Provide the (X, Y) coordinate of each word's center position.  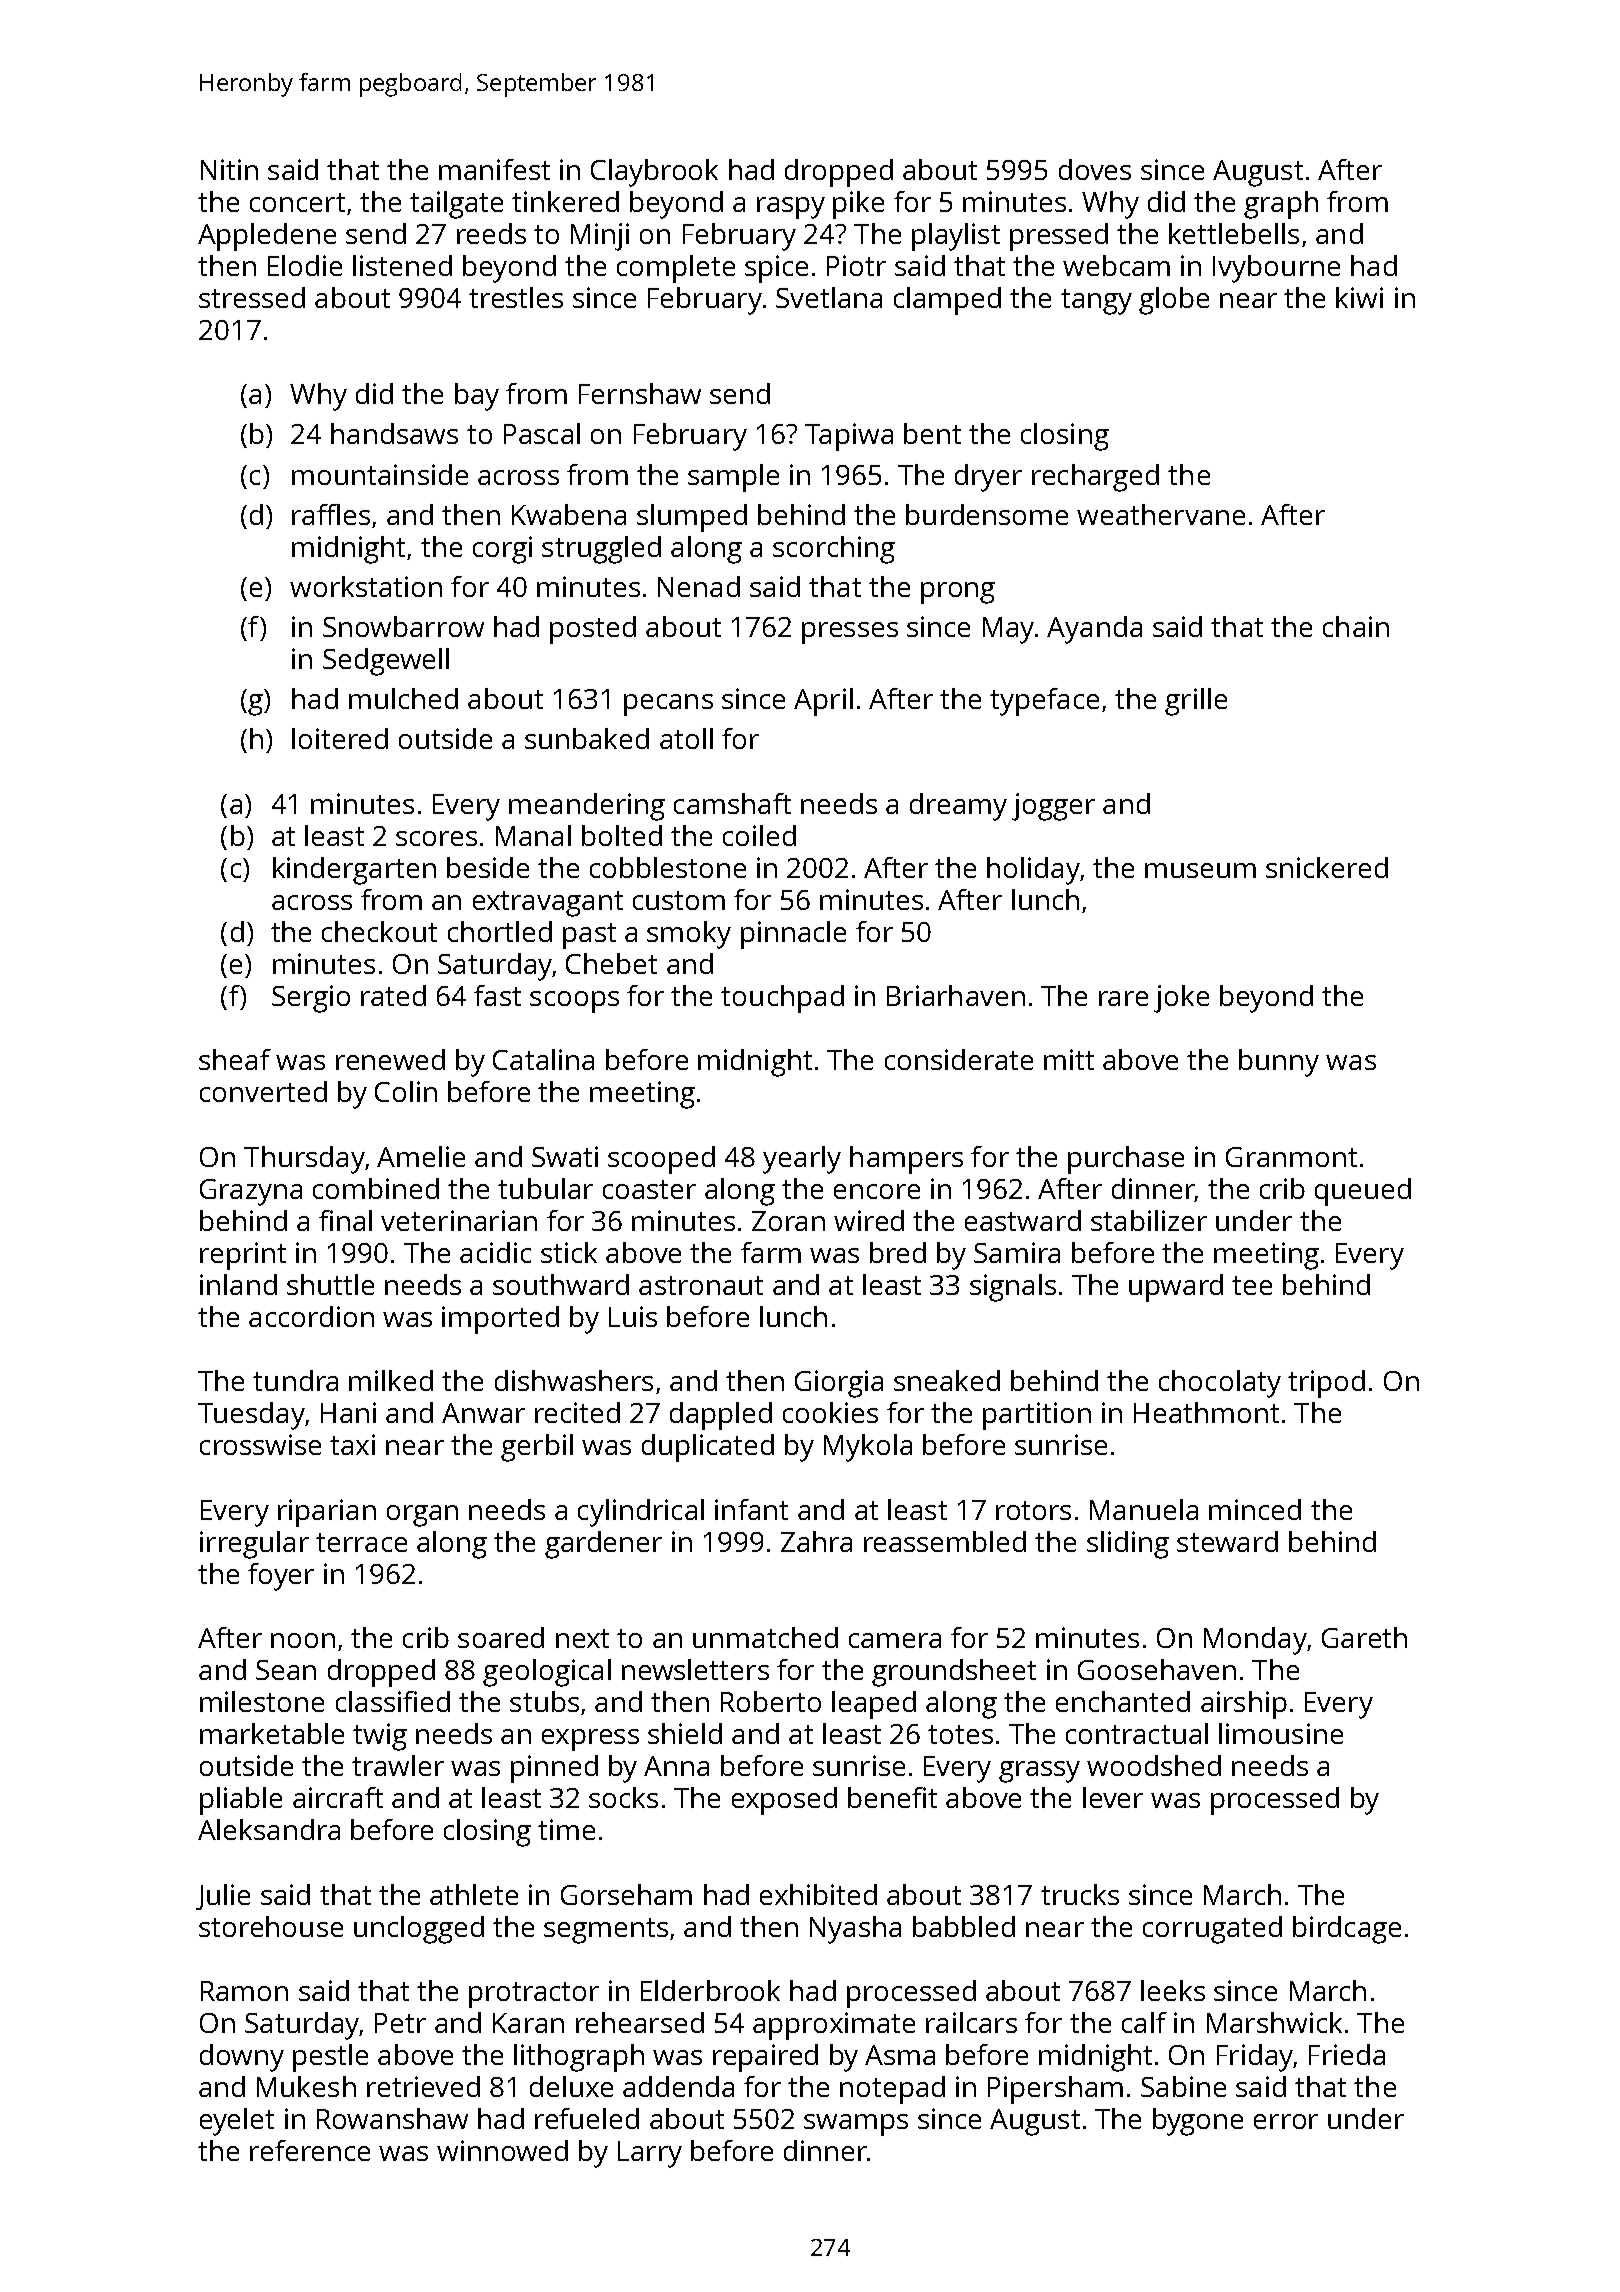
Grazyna (251, 1192)
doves (1095, 169)
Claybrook (654, 173)
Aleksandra (269, 1829)
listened (402, 265)
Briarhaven (956, 995)
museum (1200, 870)
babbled (964, 1926)
